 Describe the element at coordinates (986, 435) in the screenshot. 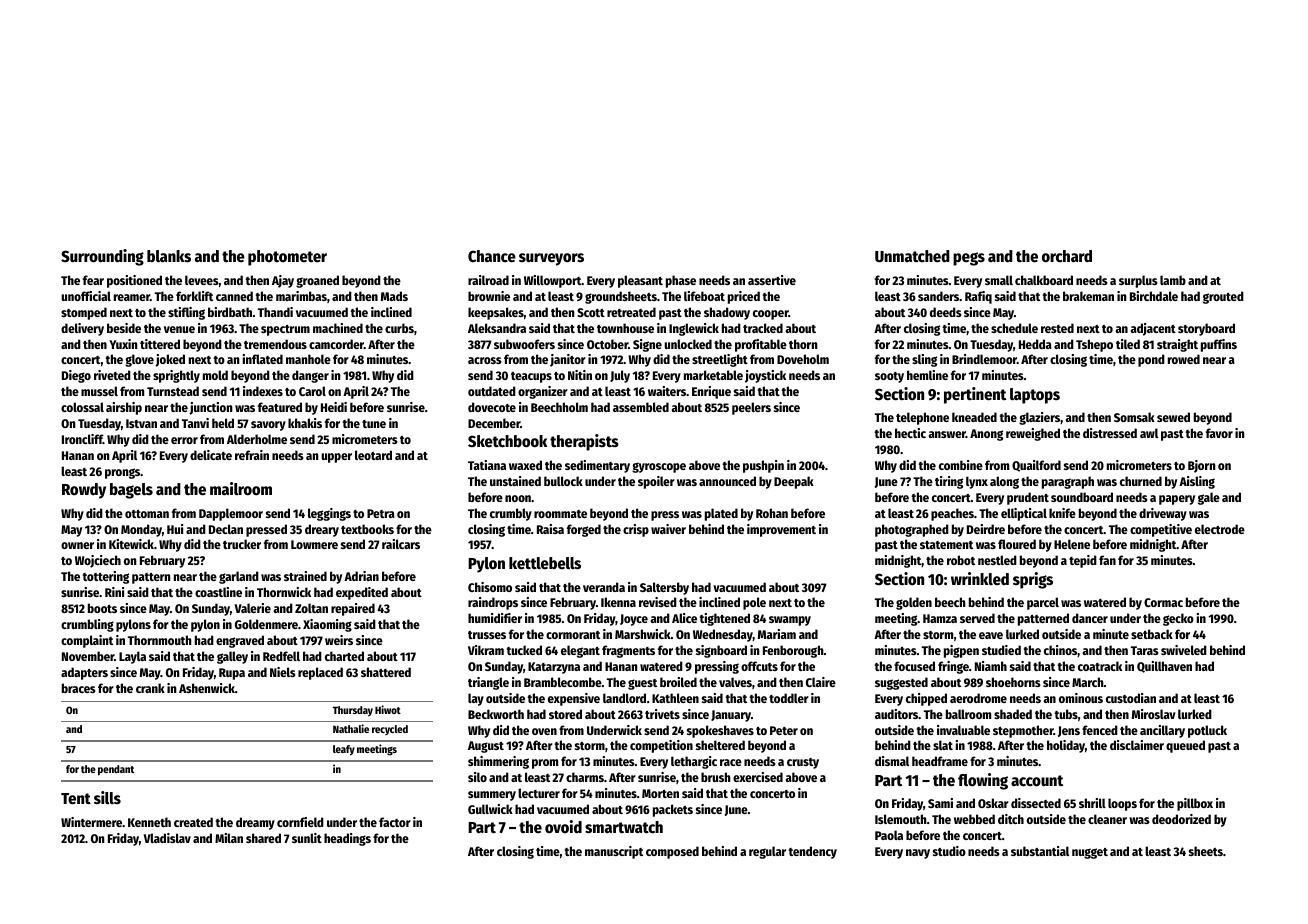

I see `Anong` at that location.
